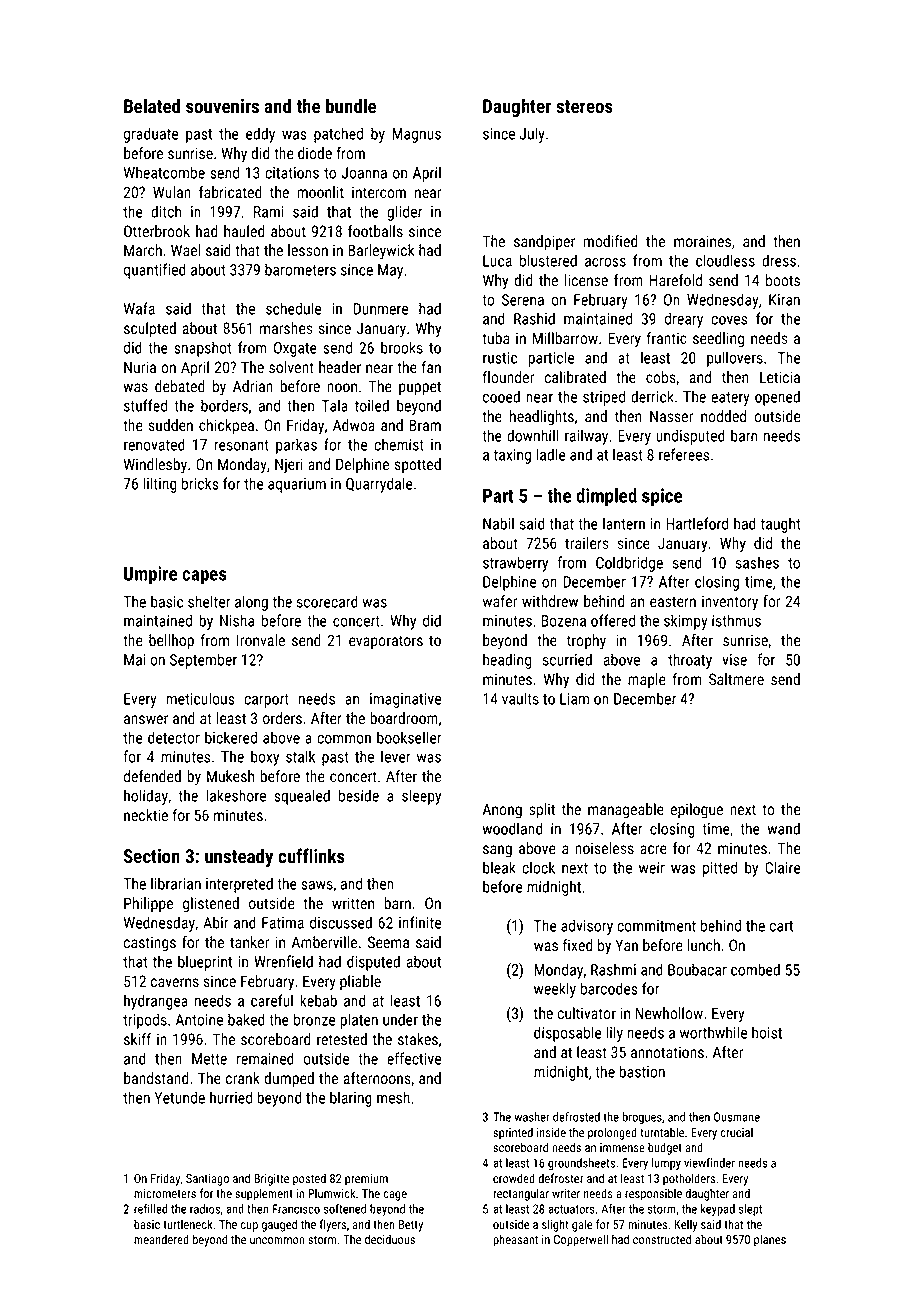  Describe the element at coordinates (151, 1209) in the screenshot. I see `refilled` at that location.
